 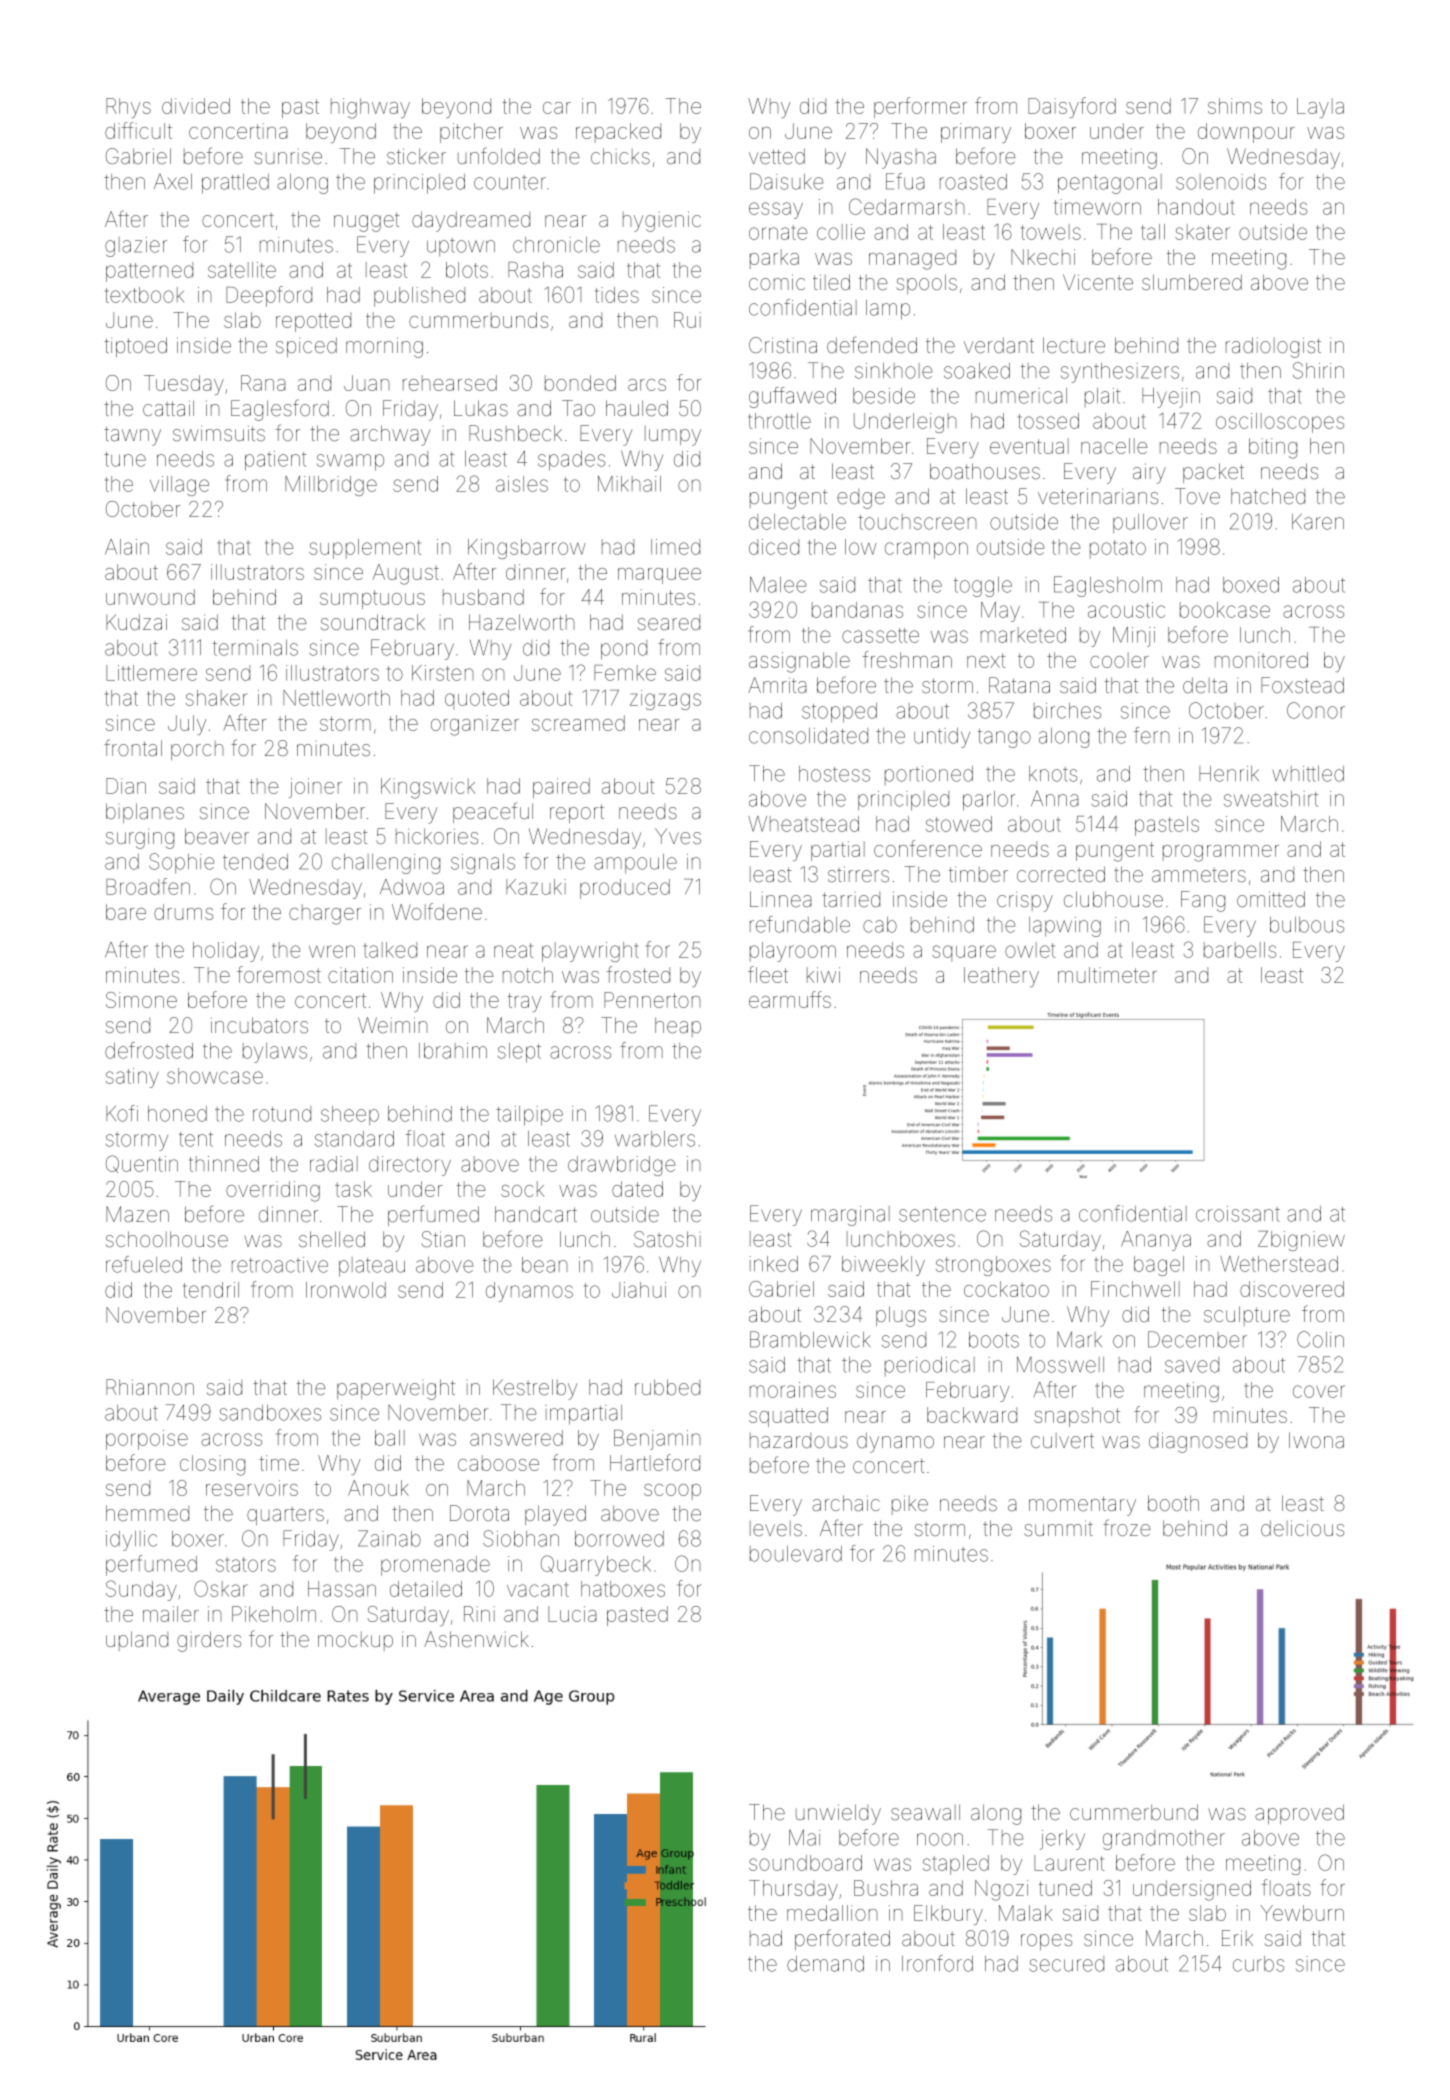 What do you see at coordinates (652, 1000) in the page?
I see `Pennerton` at bounding box center [652, 1000].
